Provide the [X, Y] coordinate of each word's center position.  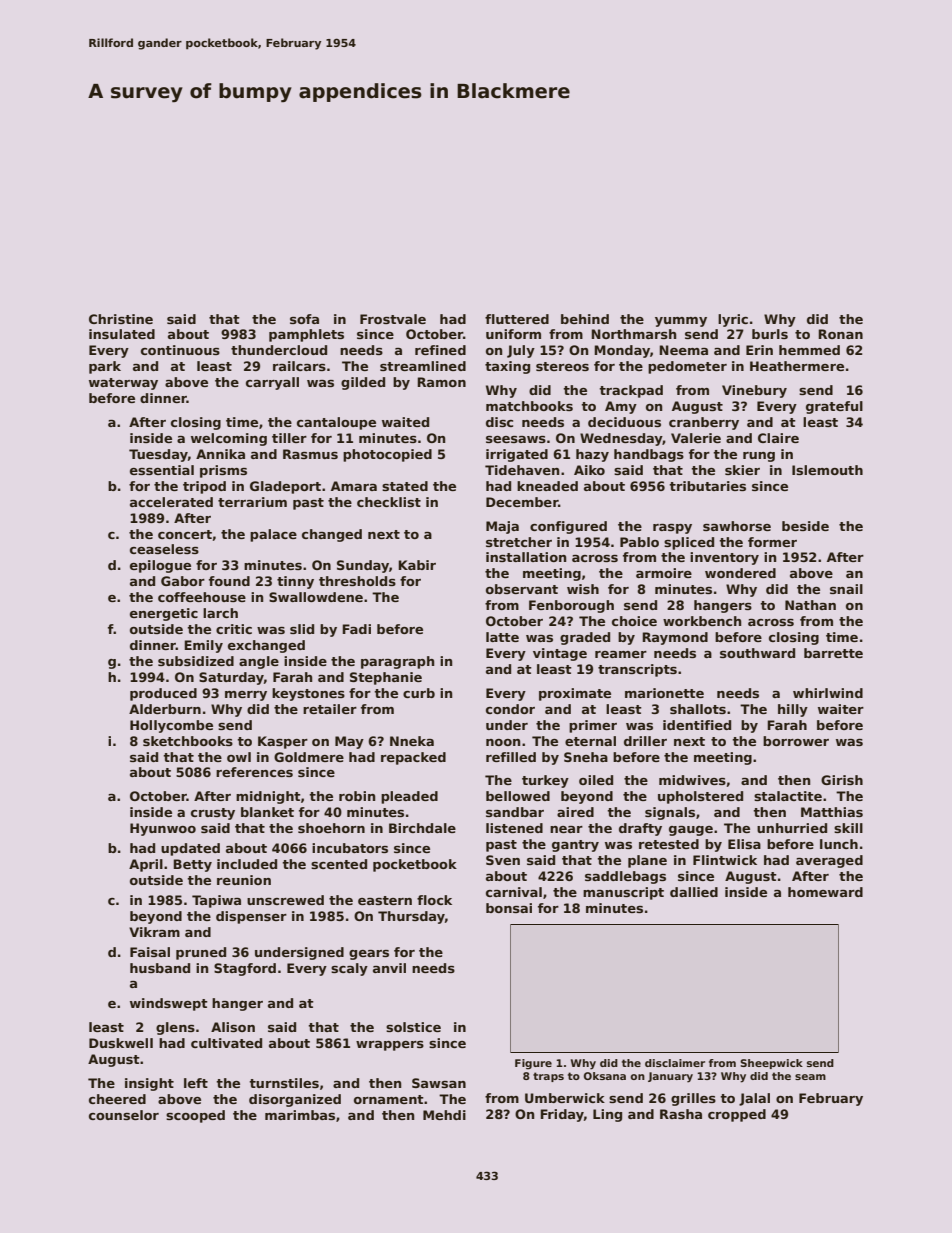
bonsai [509, 908]
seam [810, 1077]
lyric [733, 320]
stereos [562, 366]
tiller [289, 438]
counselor [124, 1115]
